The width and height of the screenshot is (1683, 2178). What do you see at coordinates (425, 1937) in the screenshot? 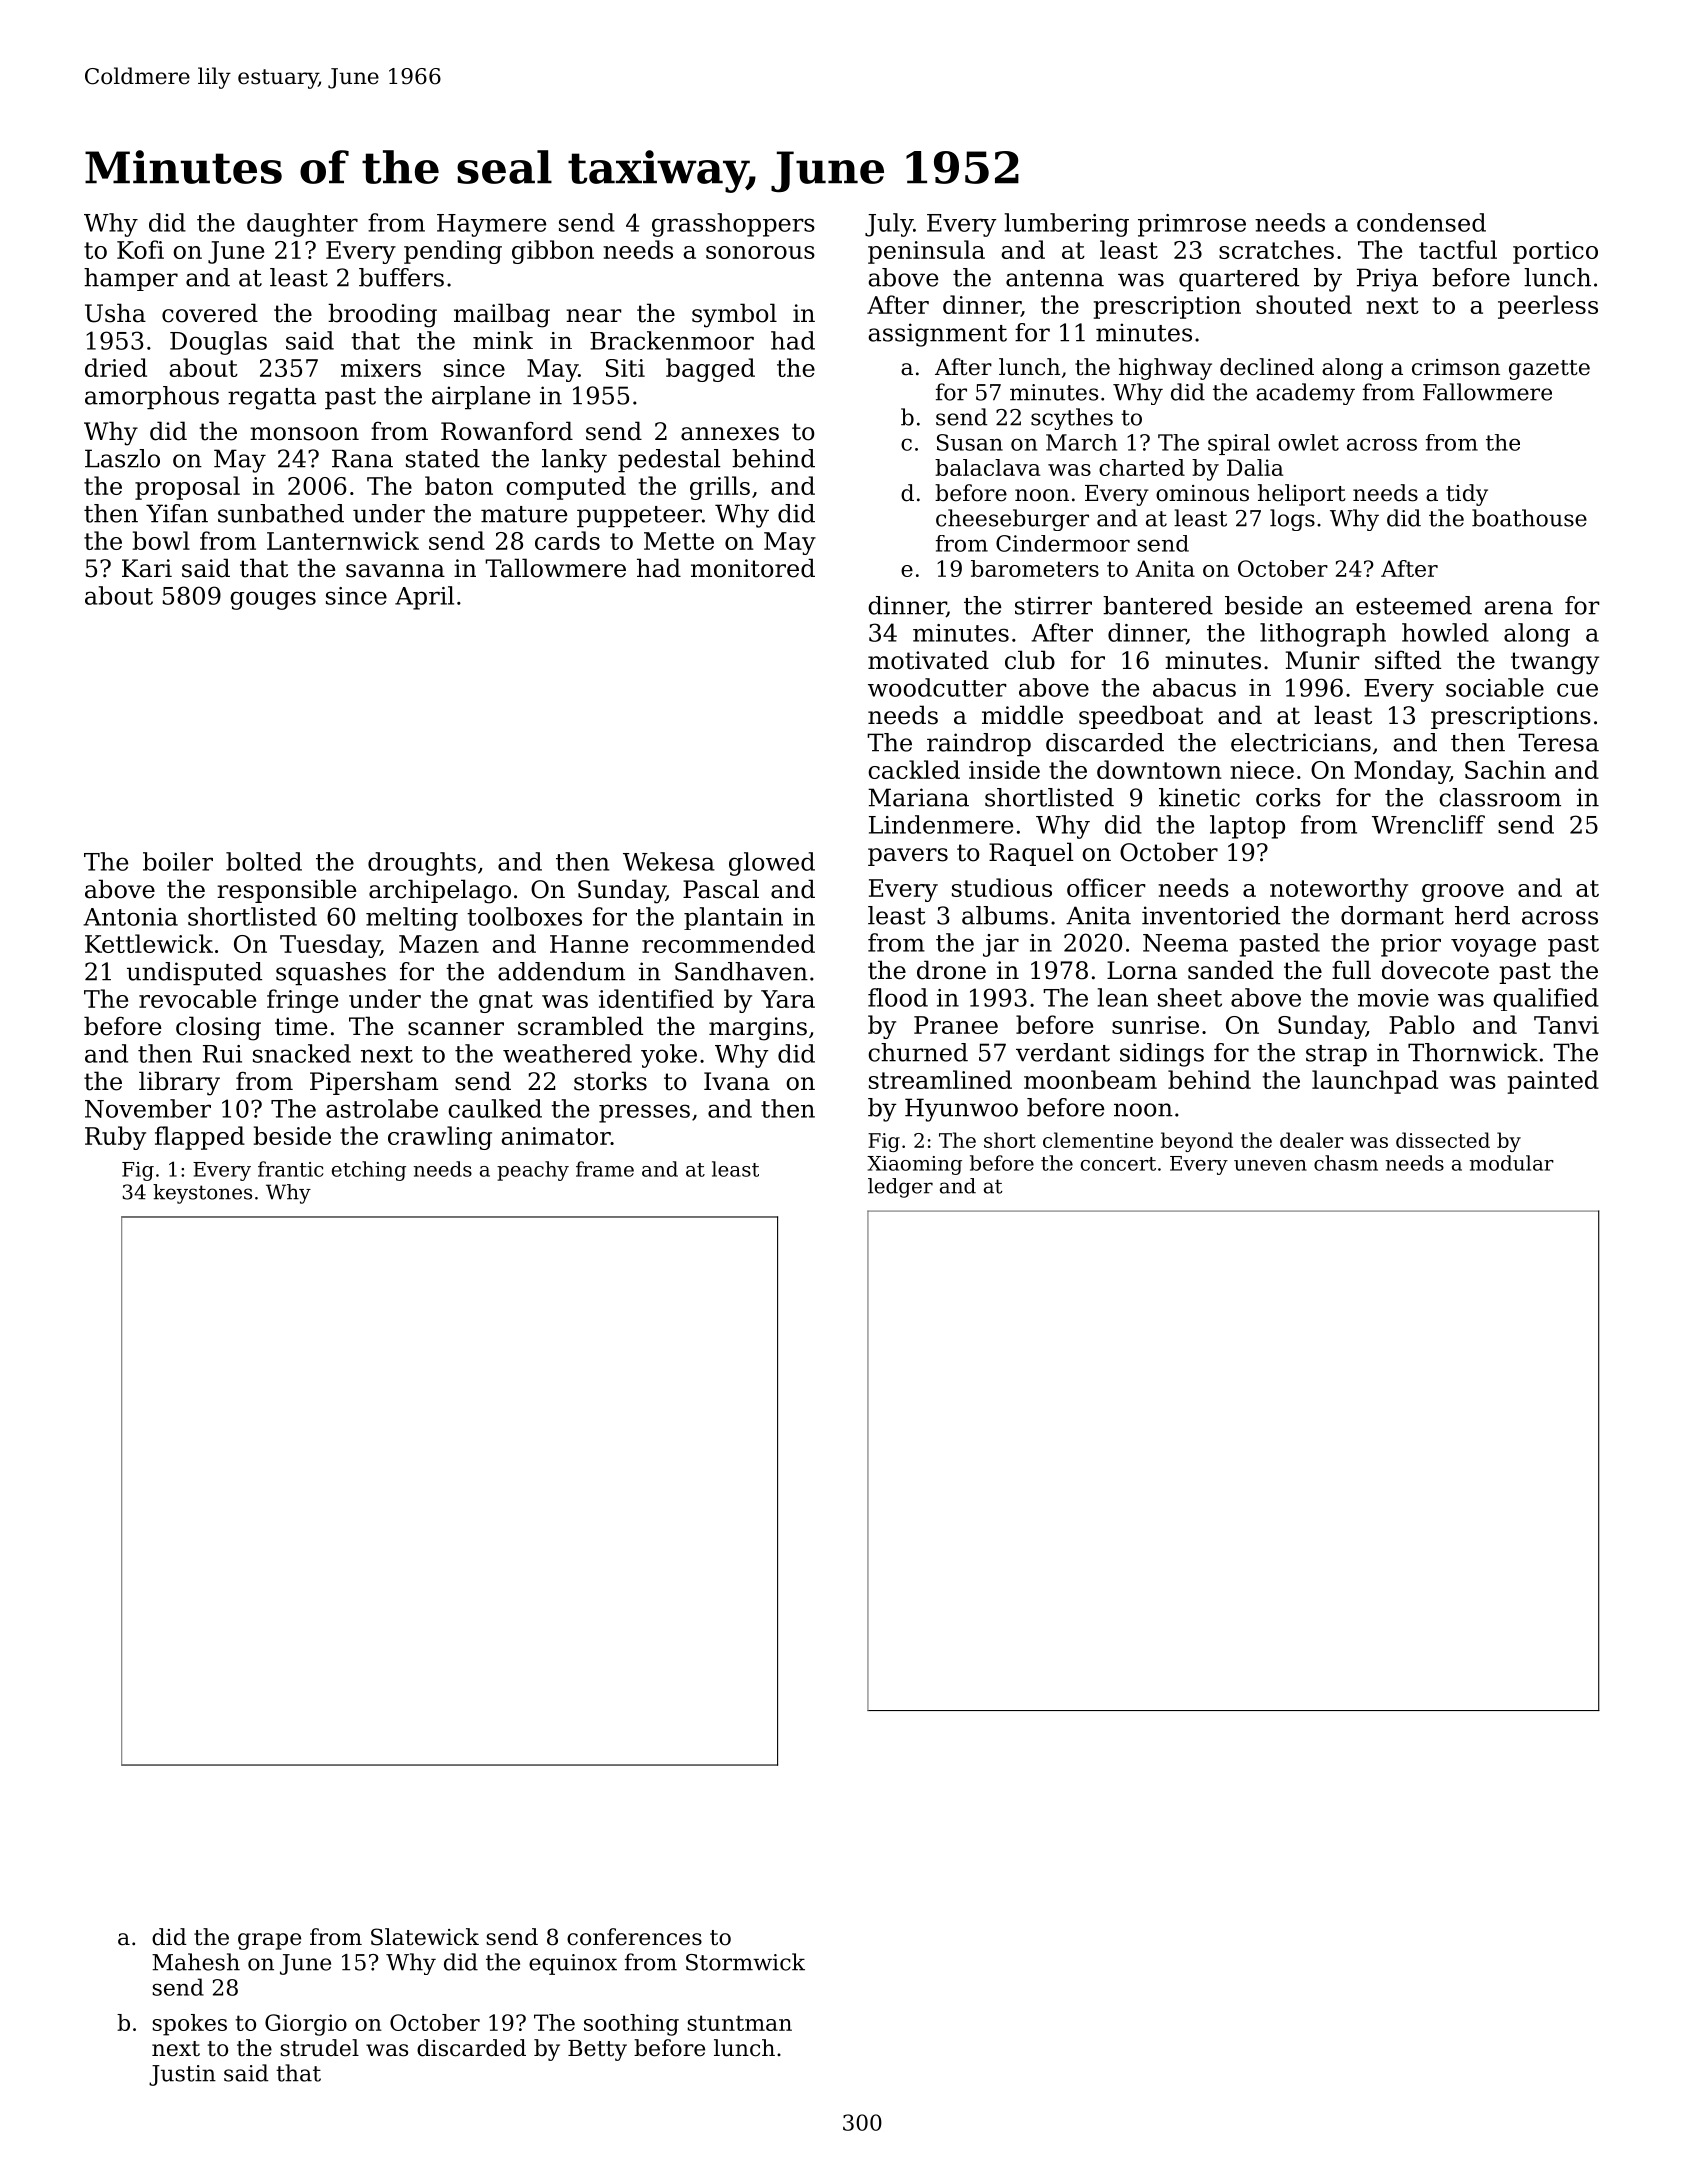
I see `Slatewick` at bounding box center [425, 1937].
